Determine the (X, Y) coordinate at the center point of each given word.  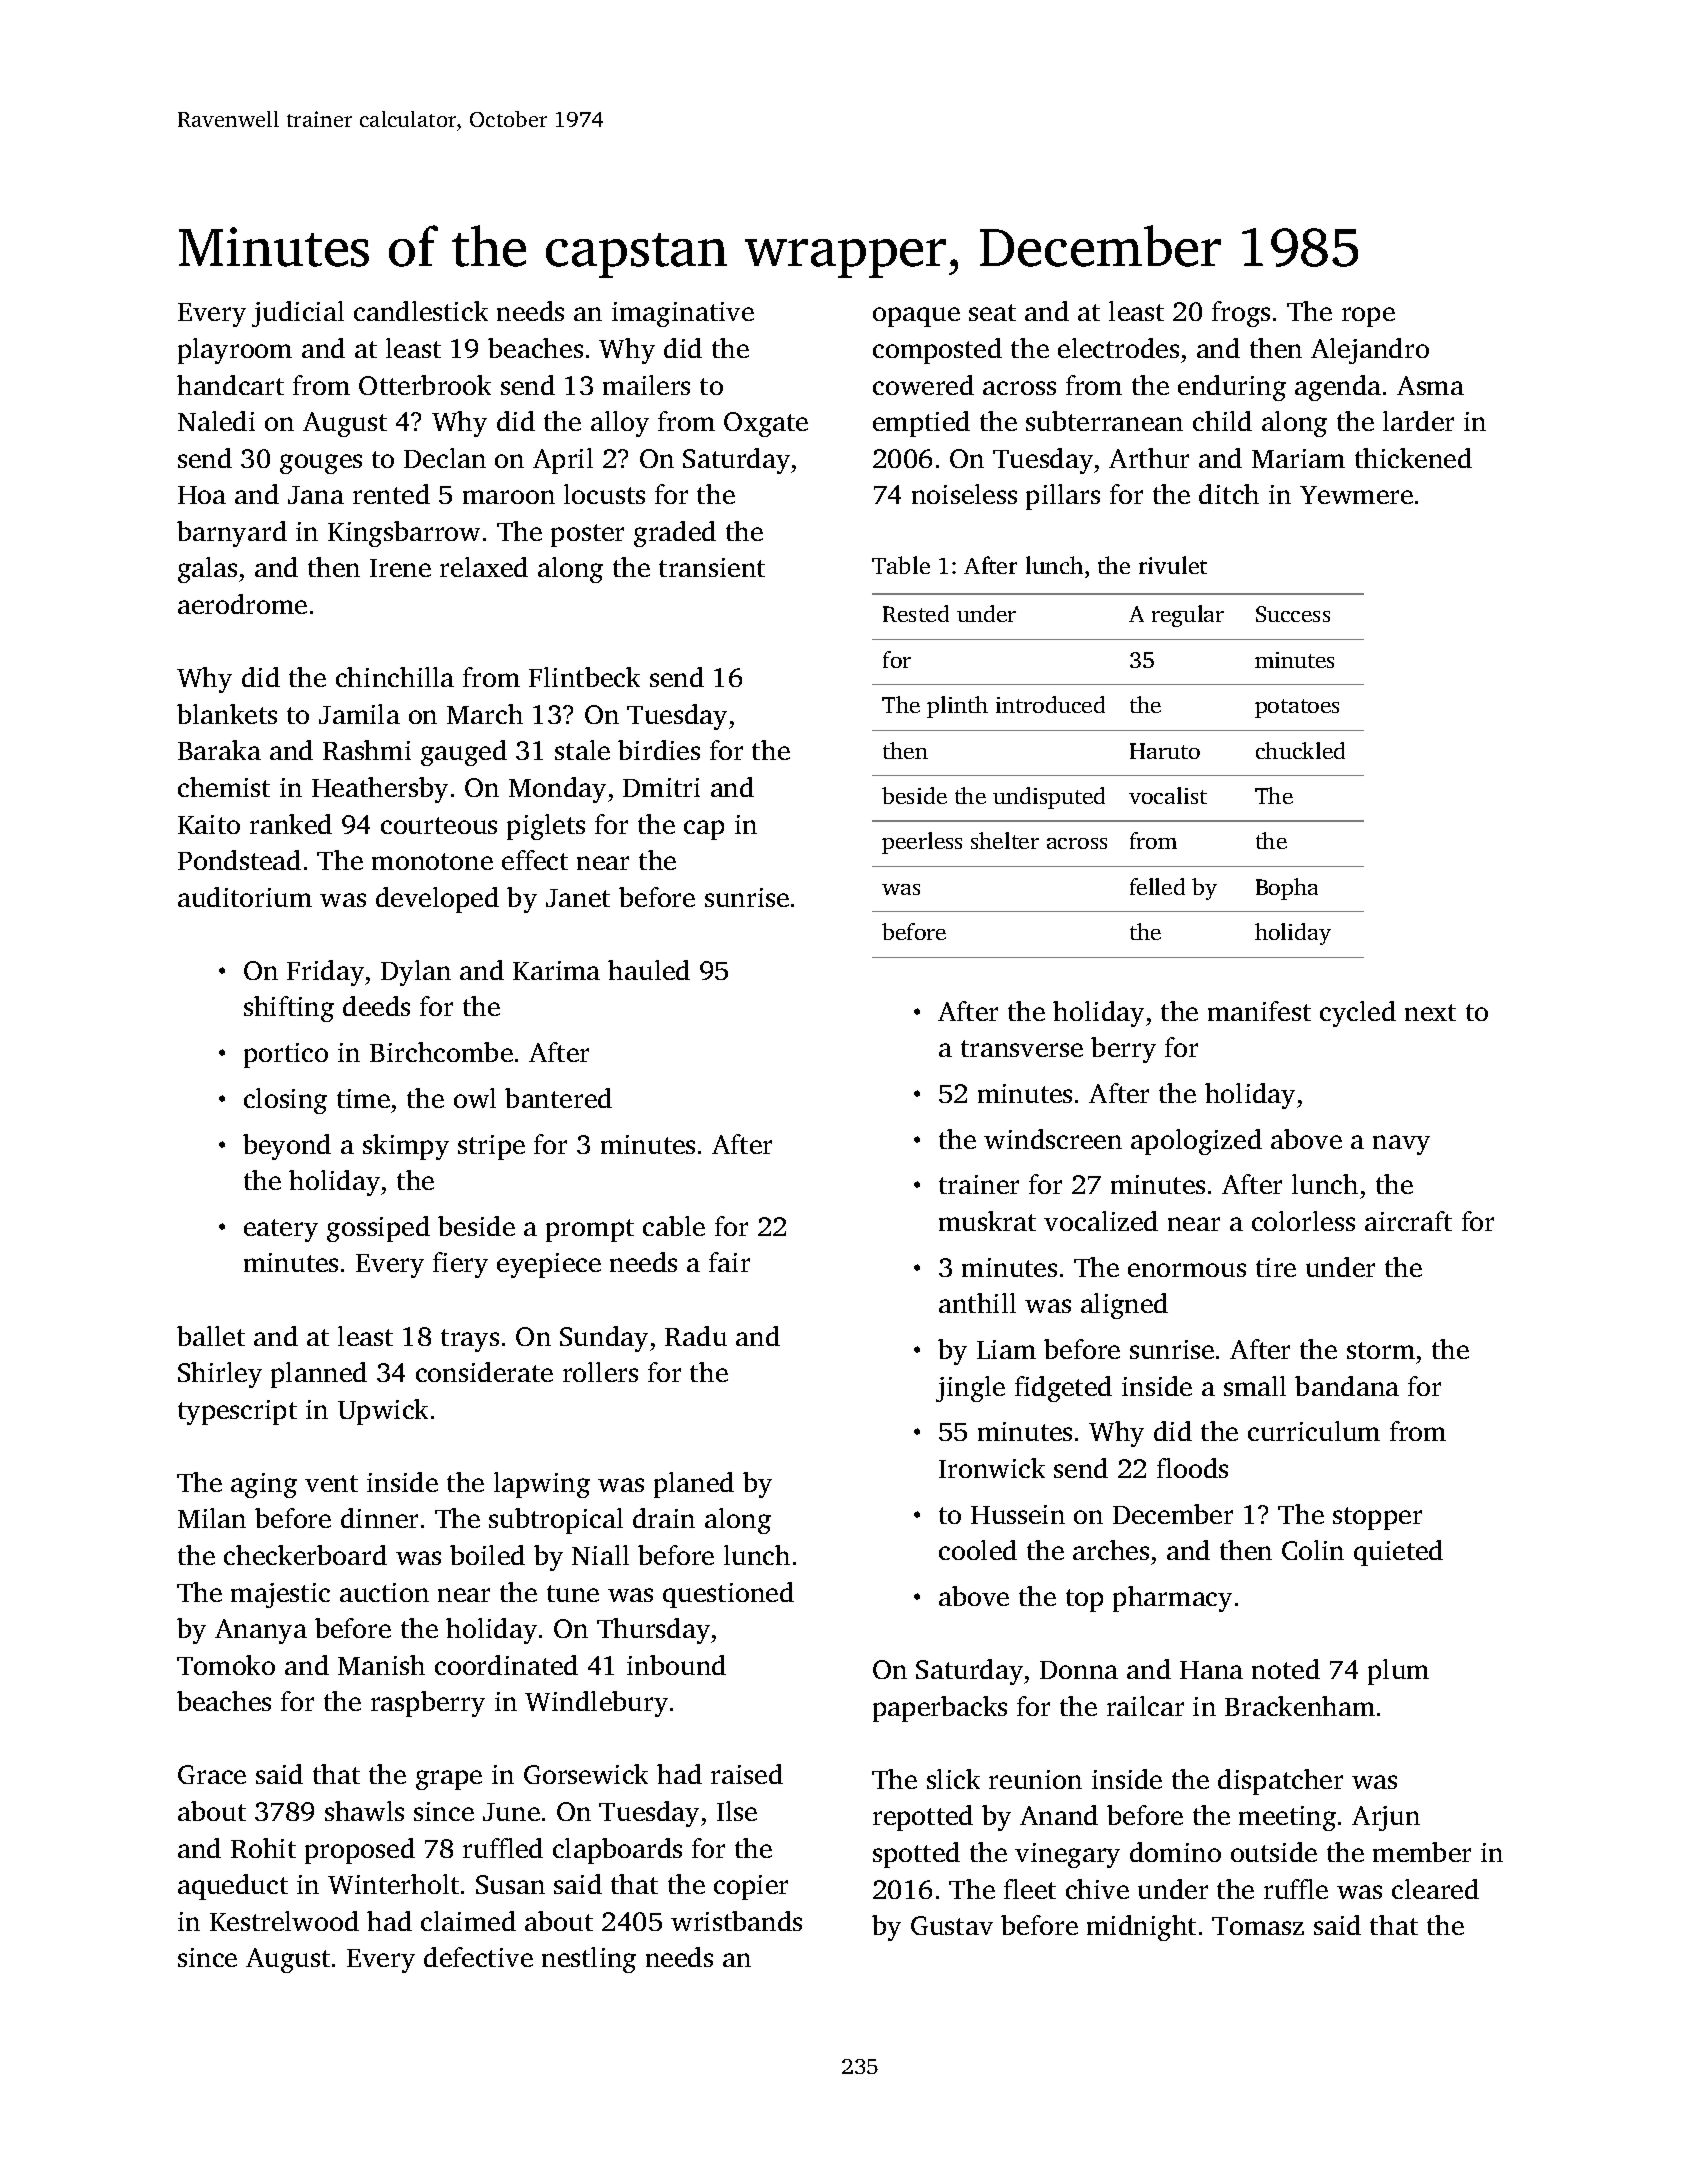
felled (1157, 886)
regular (1188, 616)
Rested (916, 613)
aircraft (1408, 1221)
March (485, 714)
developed (437, 900)
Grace (212, 1774)
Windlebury (596, 1704)
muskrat (987, 1221)
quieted (1398, 1553)
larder (1418, 421)
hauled (649, 970)
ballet (211, 1336)
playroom (235, 351)
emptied (921, 424)
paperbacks (940, 1709)
